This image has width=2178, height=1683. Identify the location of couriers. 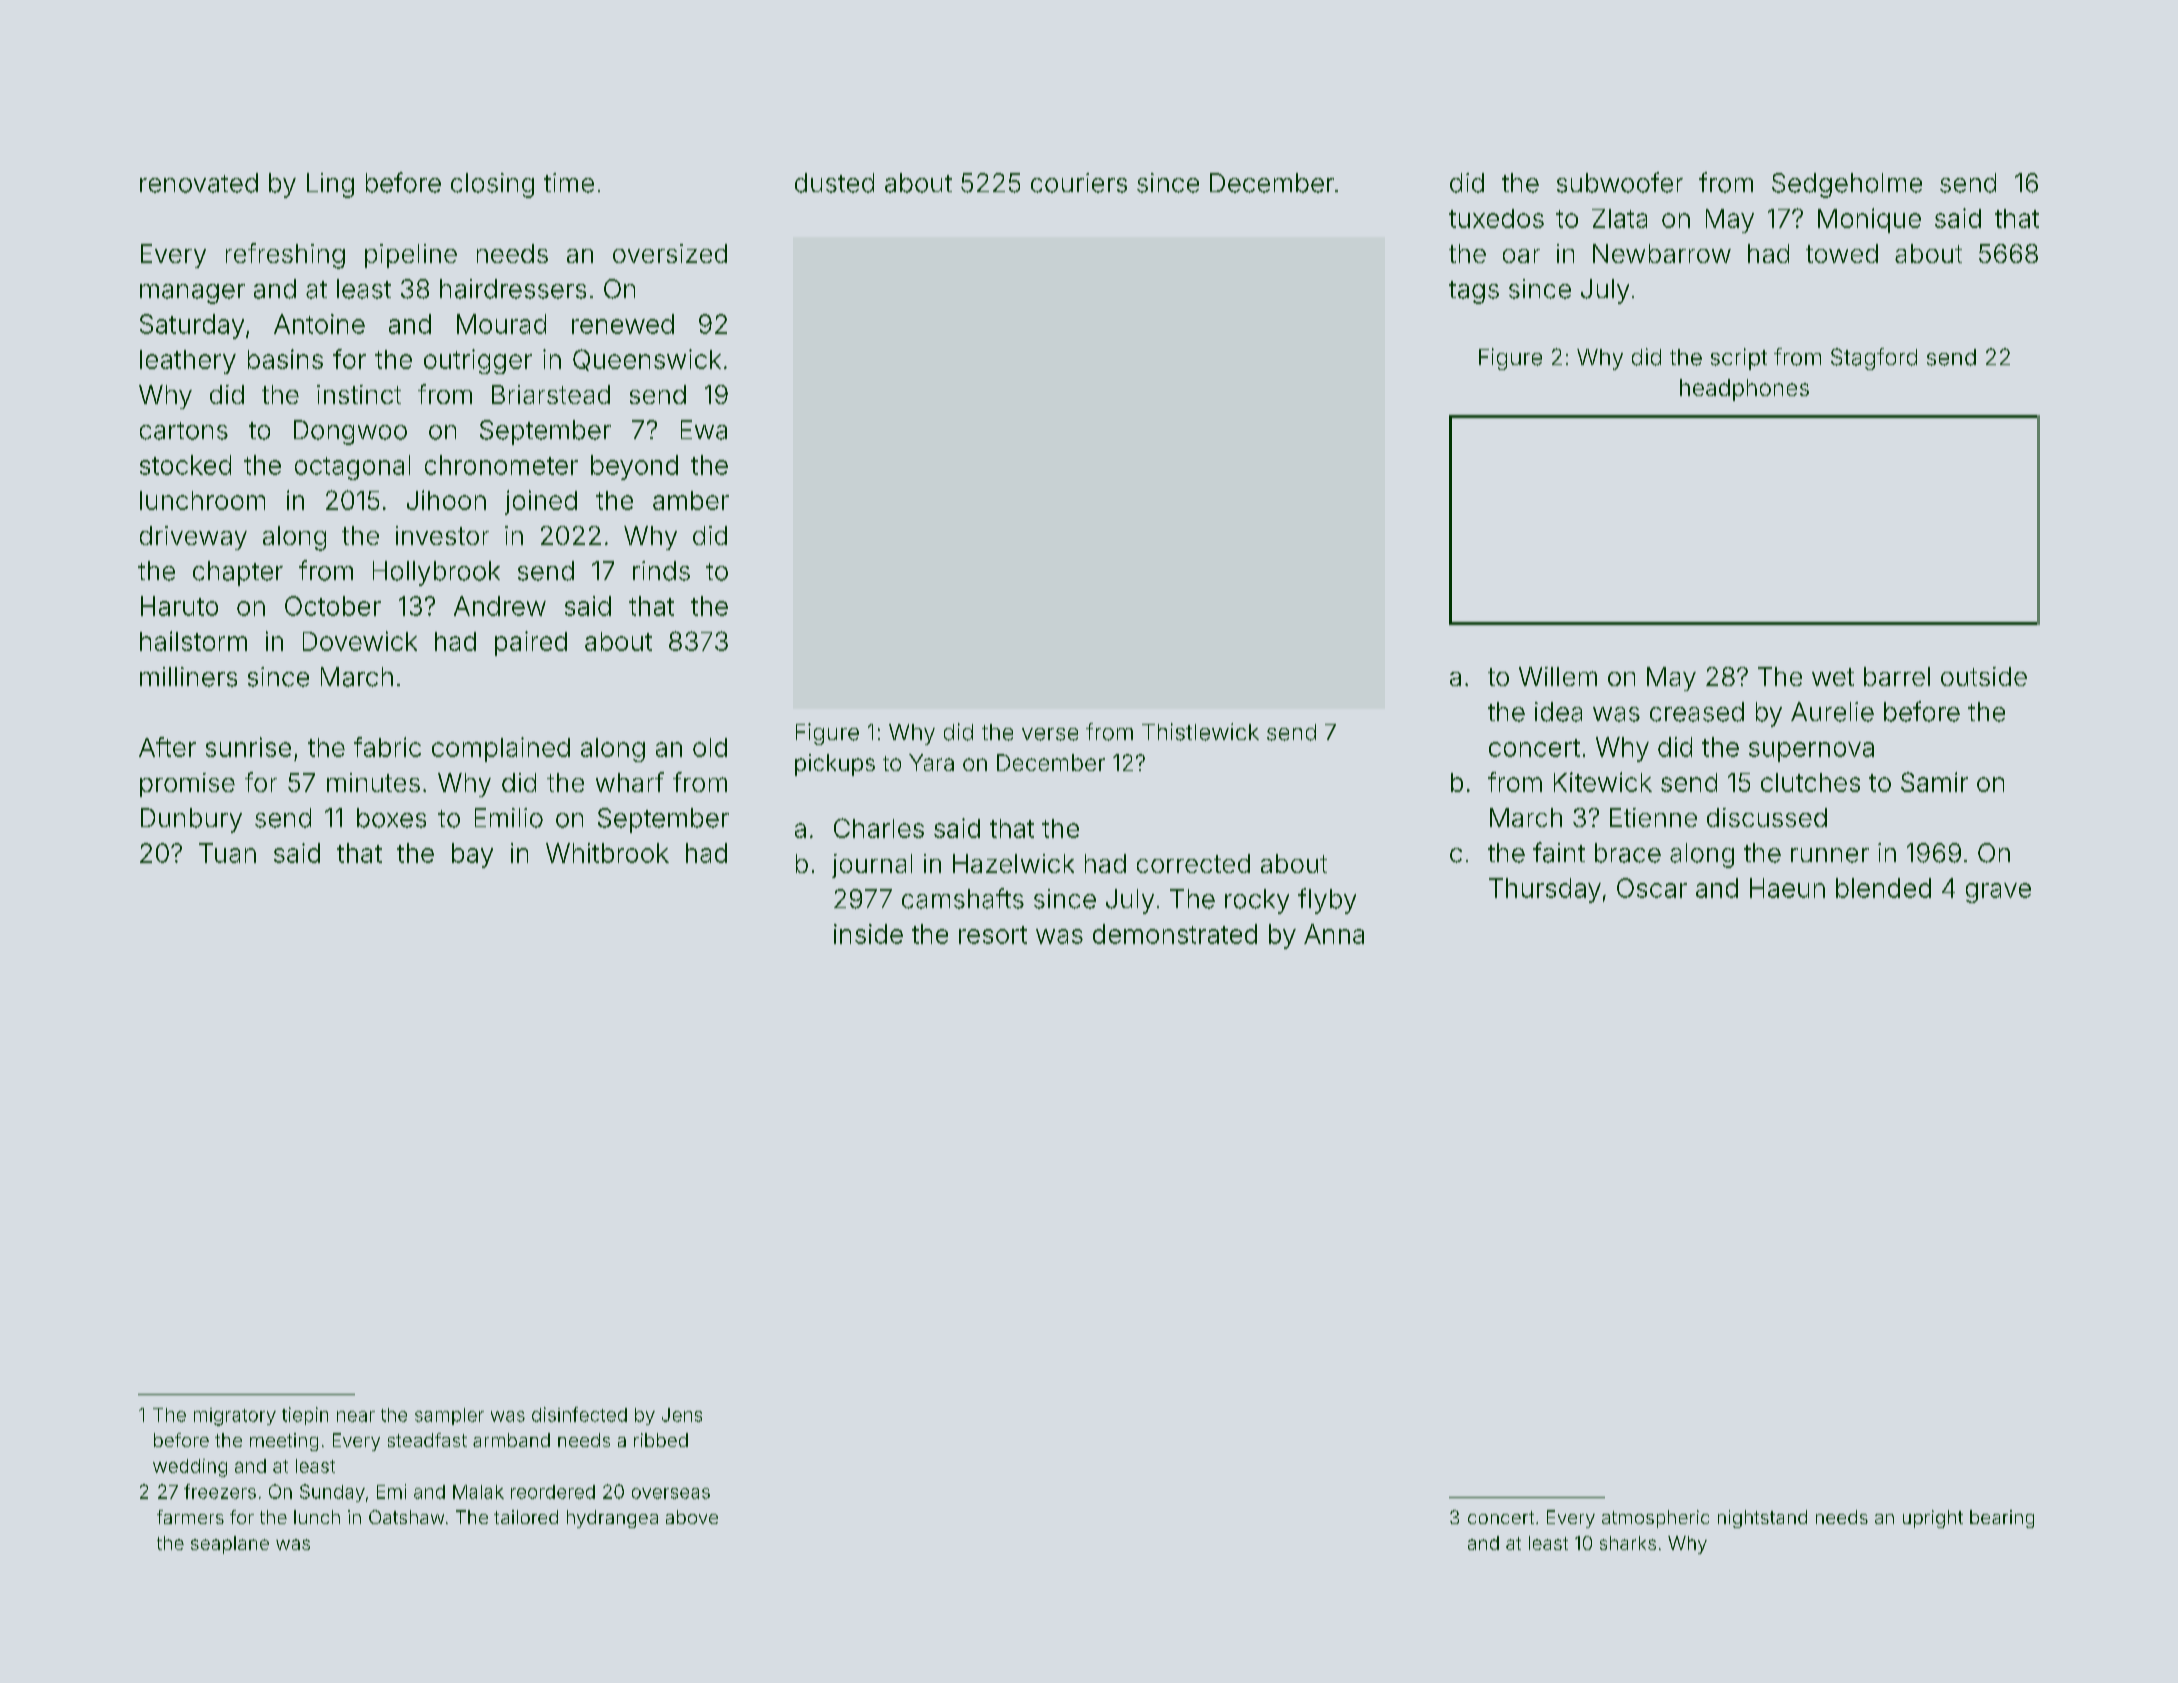
(1079, 183).
